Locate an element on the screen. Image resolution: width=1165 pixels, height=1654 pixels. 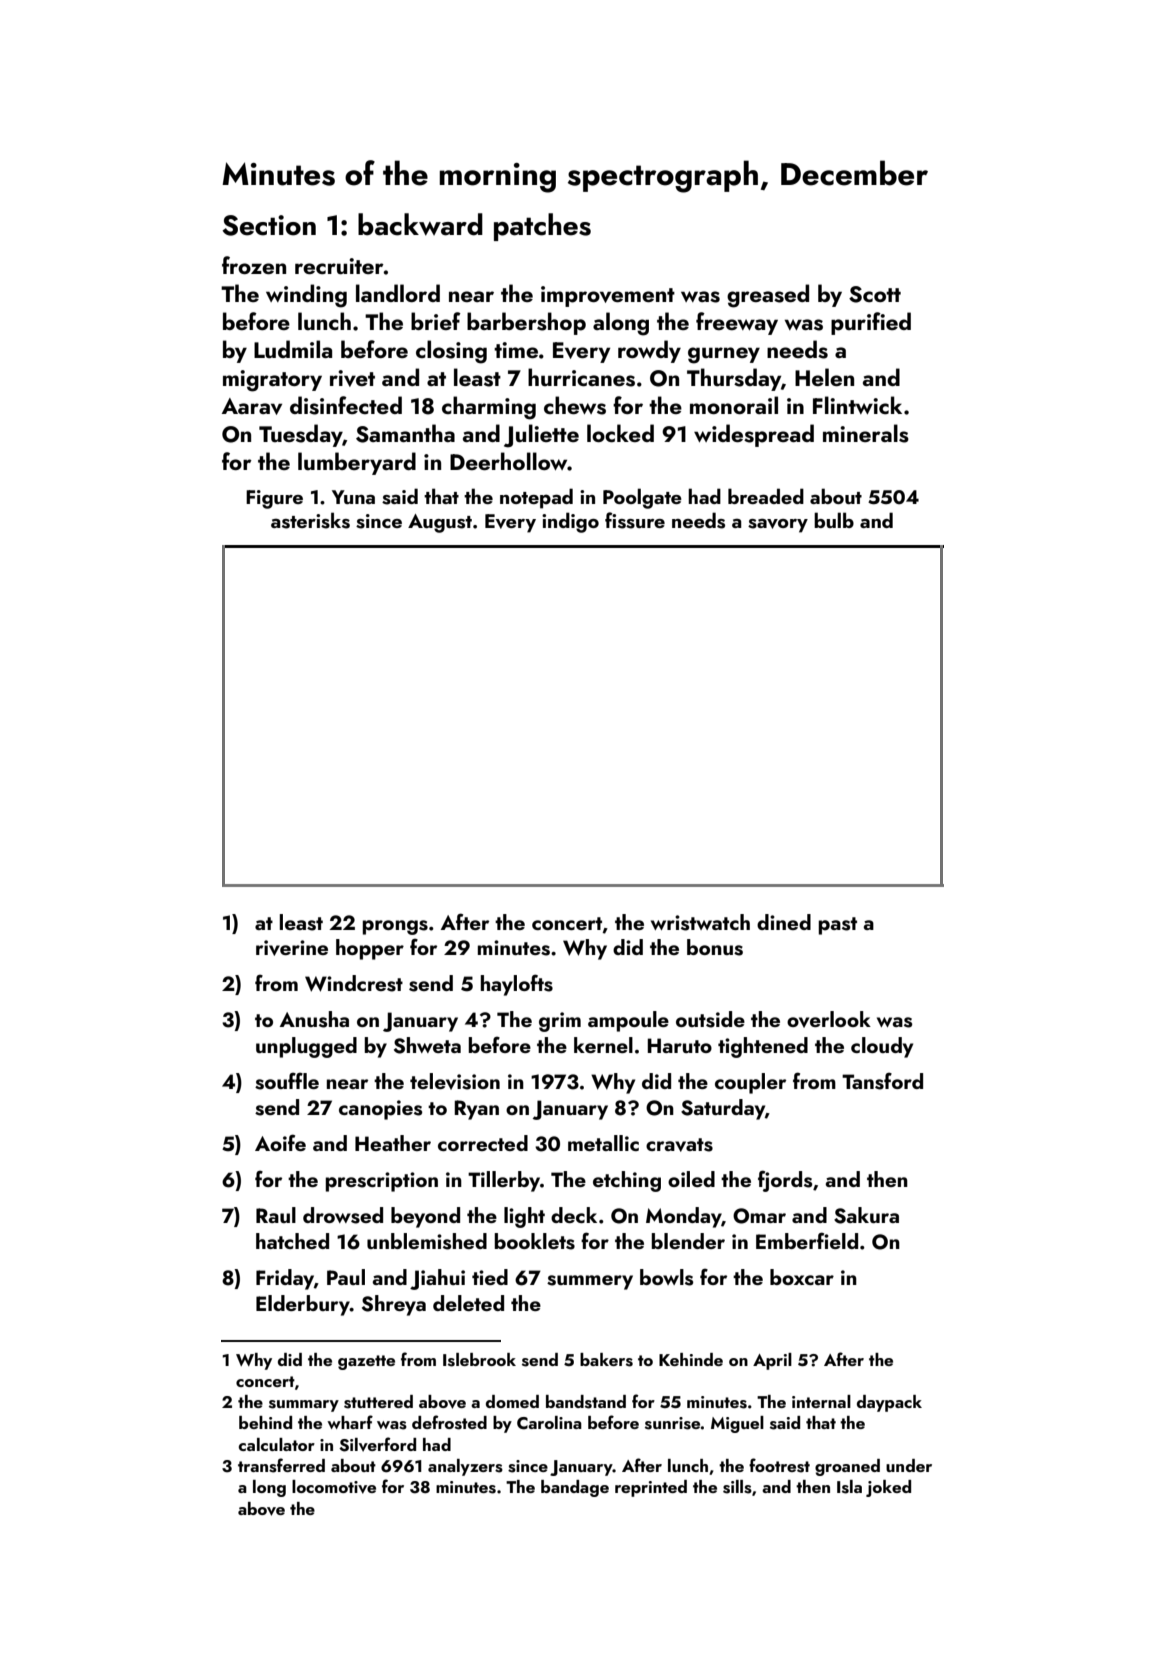
Shreya is located at coordinates (394, 1305).
